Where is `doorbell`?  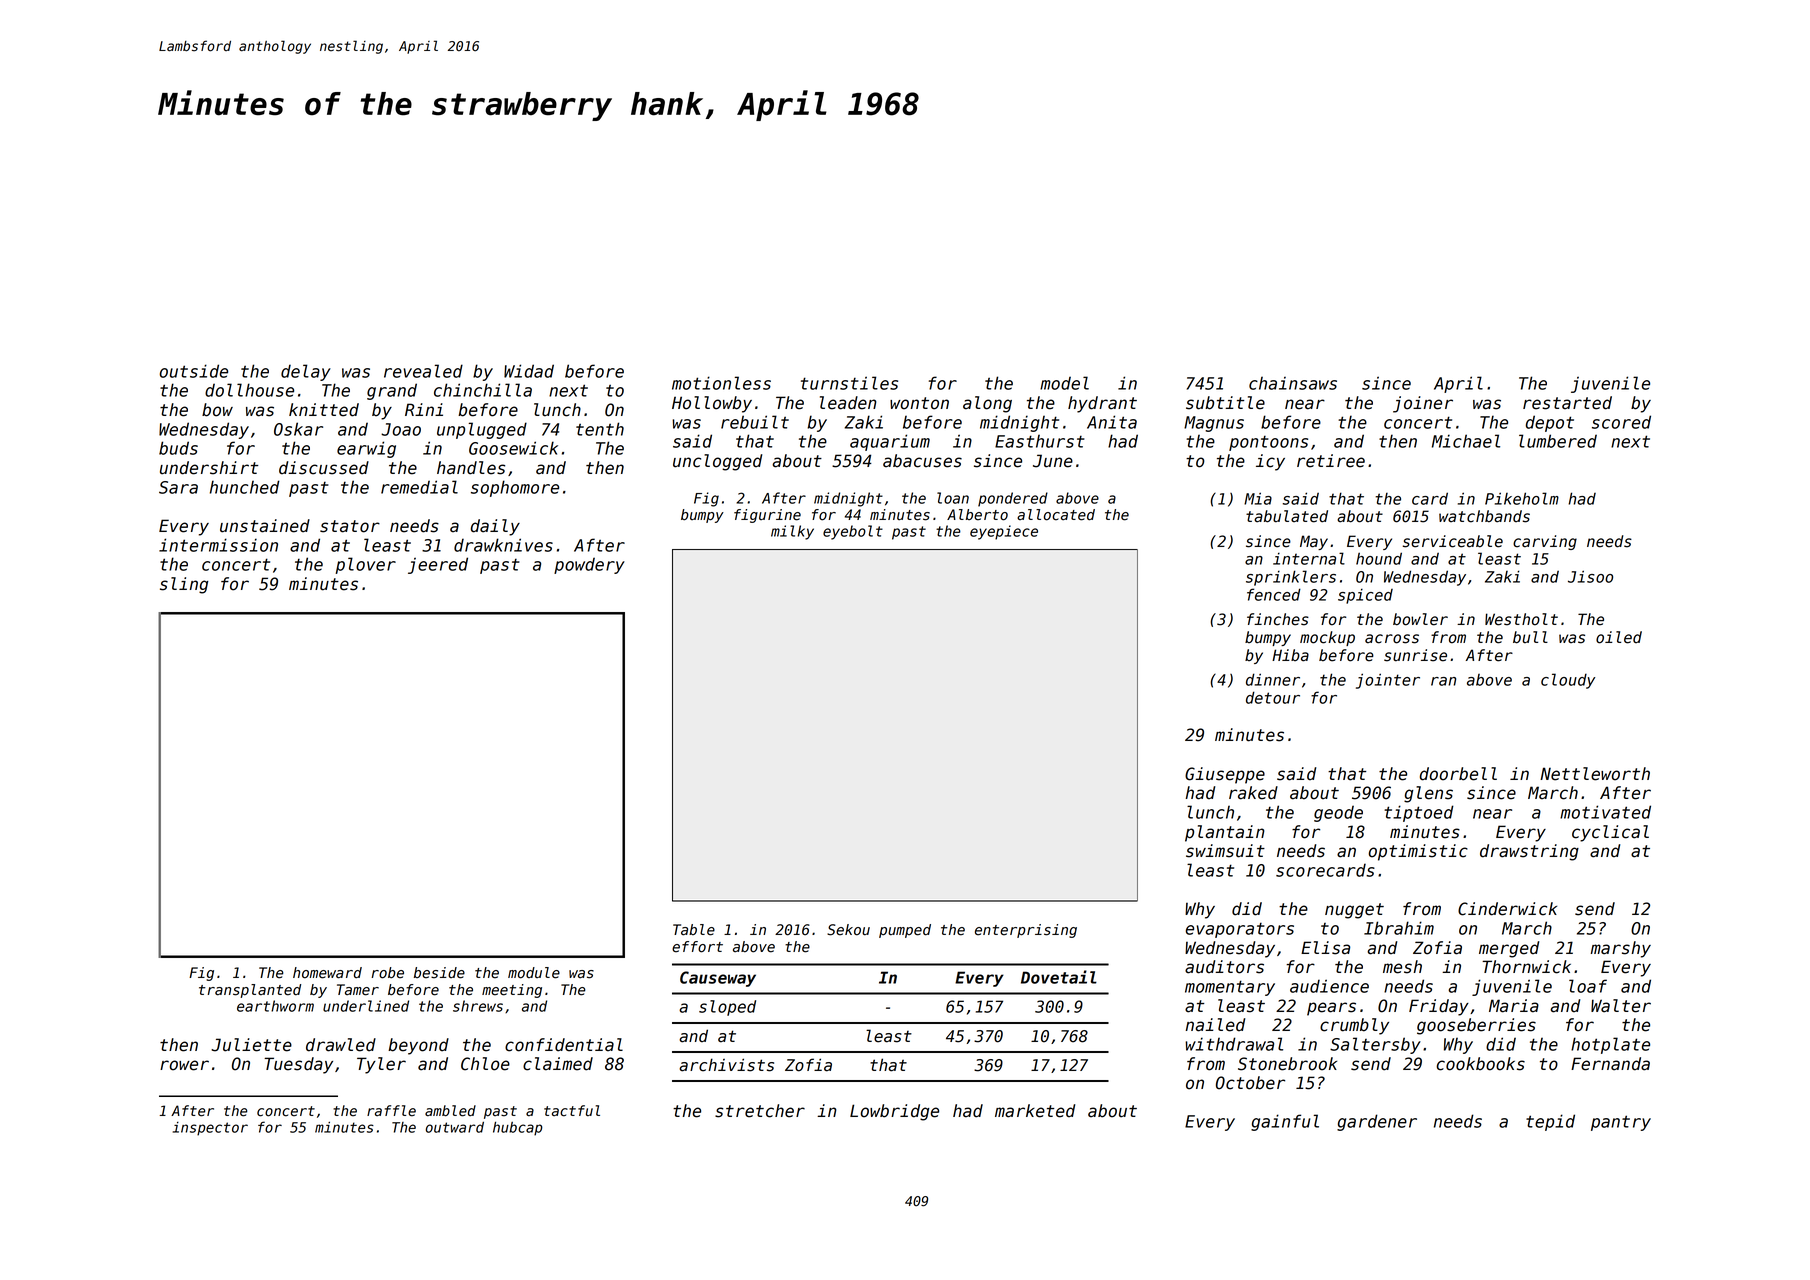
doorbell is located at coordinates (1458, 774).
